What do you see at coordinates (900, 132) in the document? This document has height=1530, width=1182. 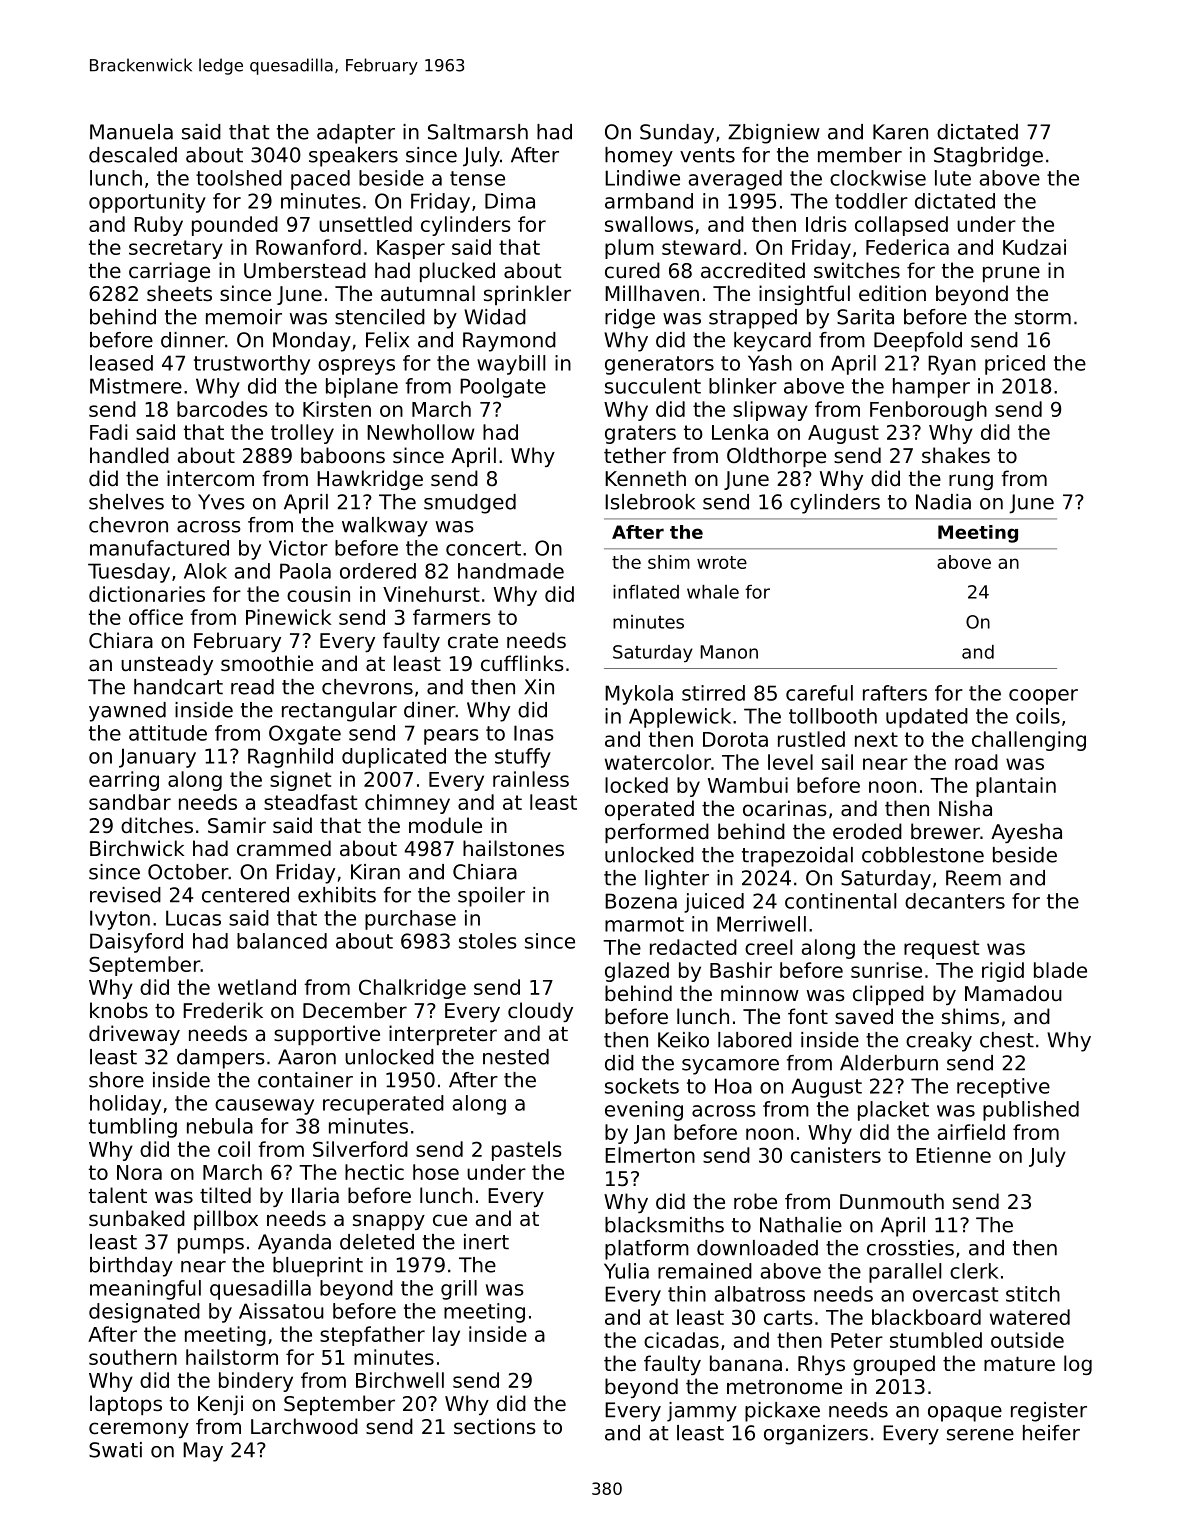 I see `Karen` at bounding box center [900, 132].
